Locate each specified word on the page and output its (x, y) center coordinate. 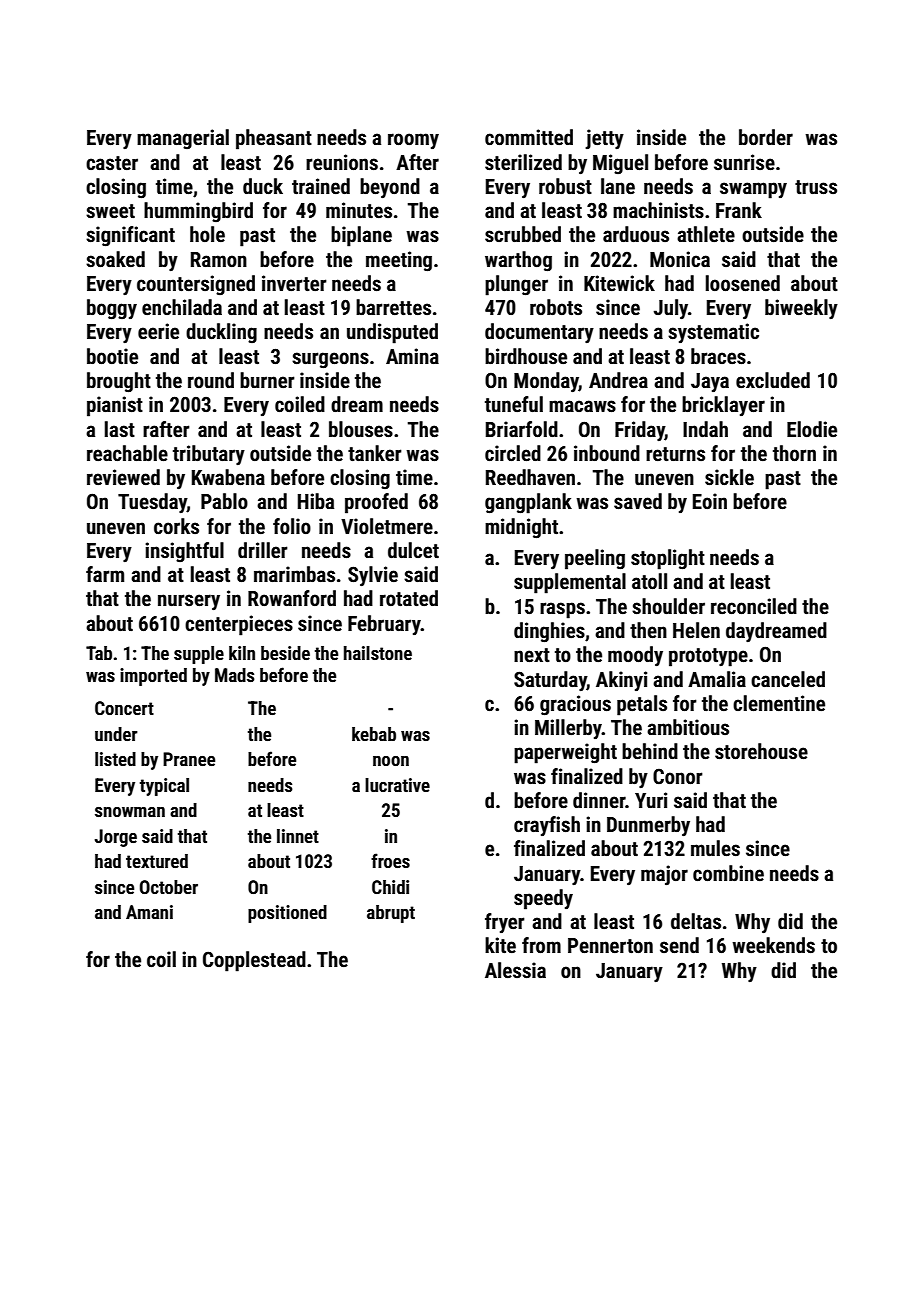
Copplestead (254, 961)
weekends (773, 945)
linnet (298, 836)
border (766, 137)
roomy (413, 141)
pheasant (274, 139)
